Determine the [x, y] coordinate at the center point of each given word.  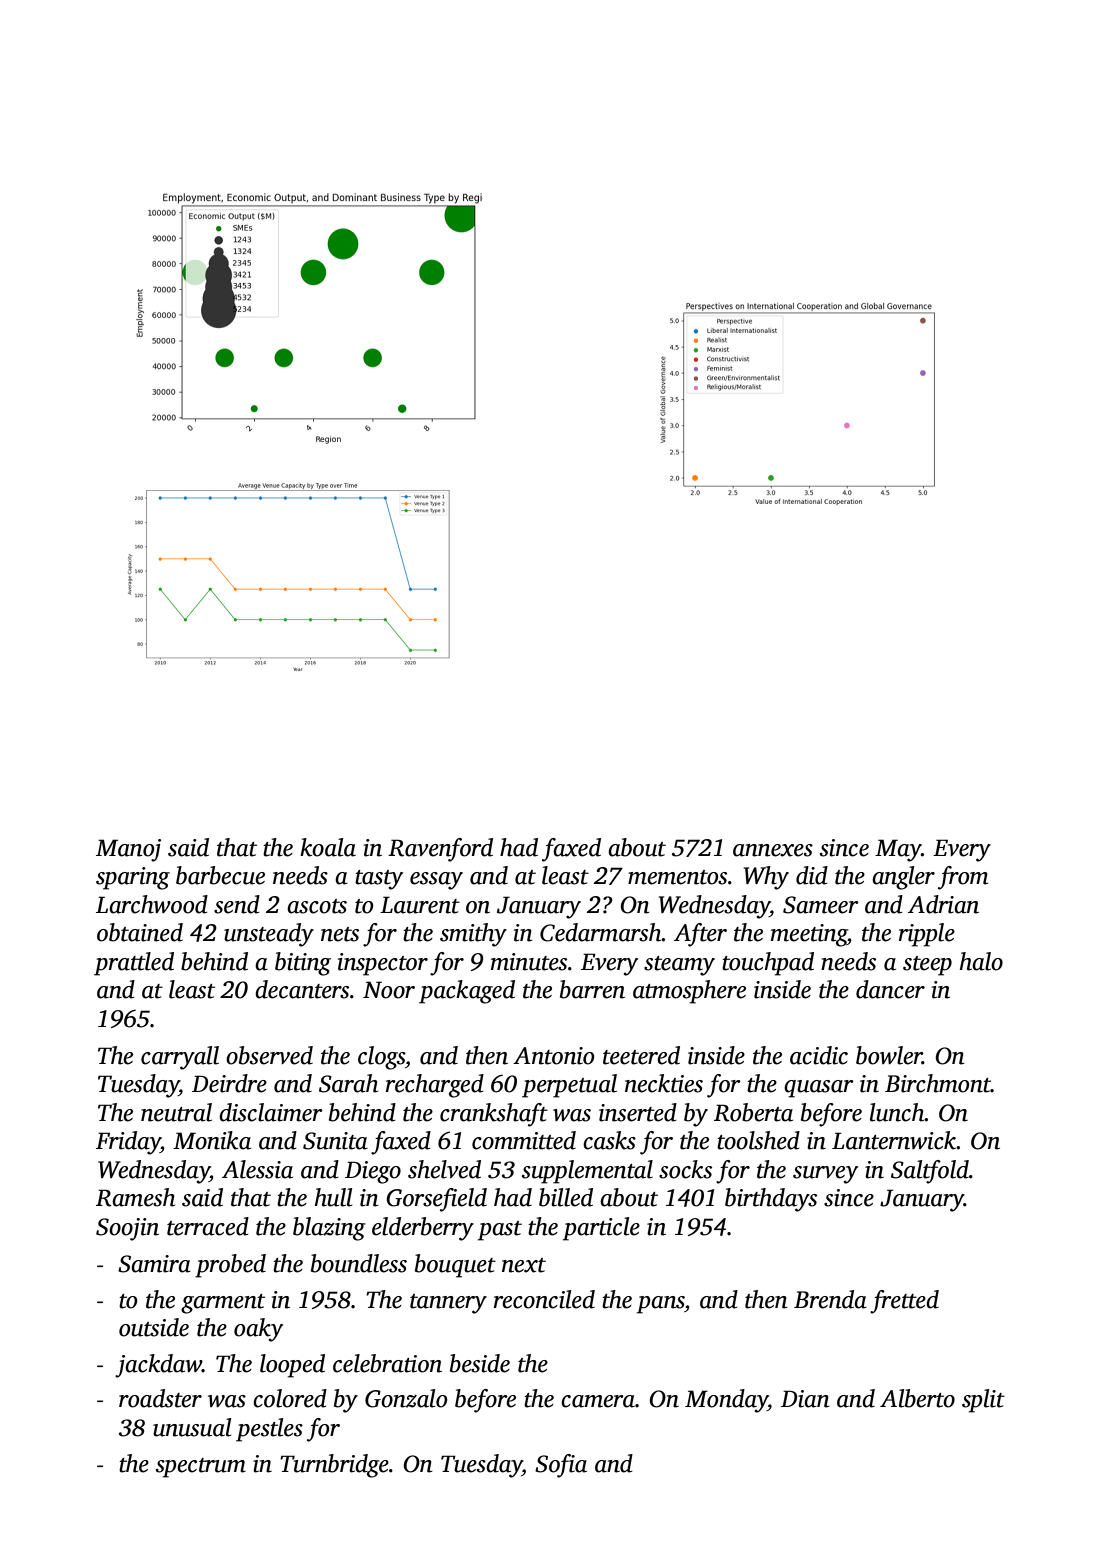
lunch [897, 1112]
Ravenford [440, 850]
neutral [176, 1112]
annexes [773, 850]
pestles [269, 1430]
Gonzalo [406, 1398]
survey [825, 1175]
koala [328, 847]
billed [566, 1197]
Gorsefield [436, 1200]
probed [230, 1266]
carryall [180, 1058]
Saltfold [930, 1172]
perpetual [569, 1086]
